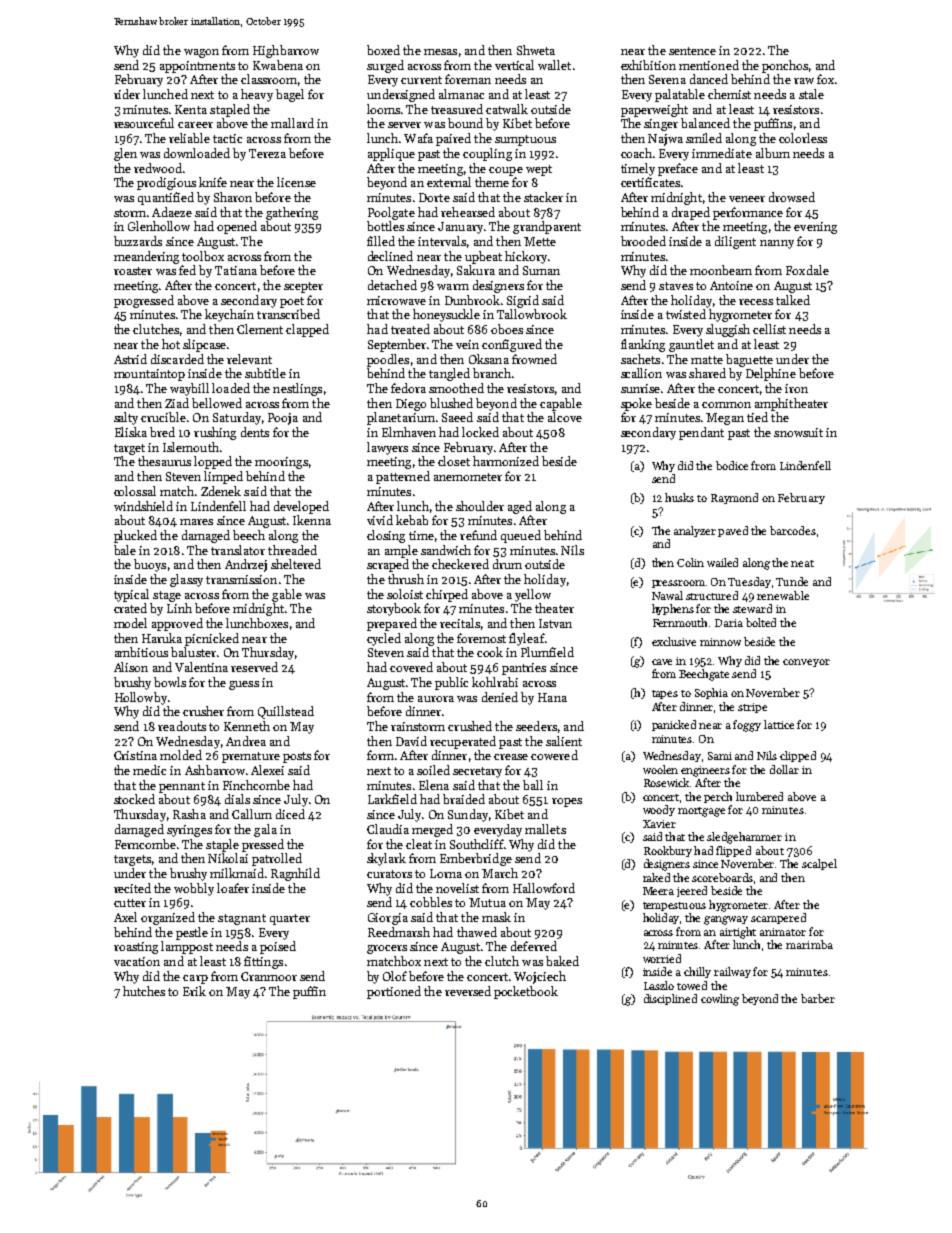 The image size is (952, 1233). What do you see at coordinates (815, 228) in the page?
I see `evening` at bounding box center [815, 228].
